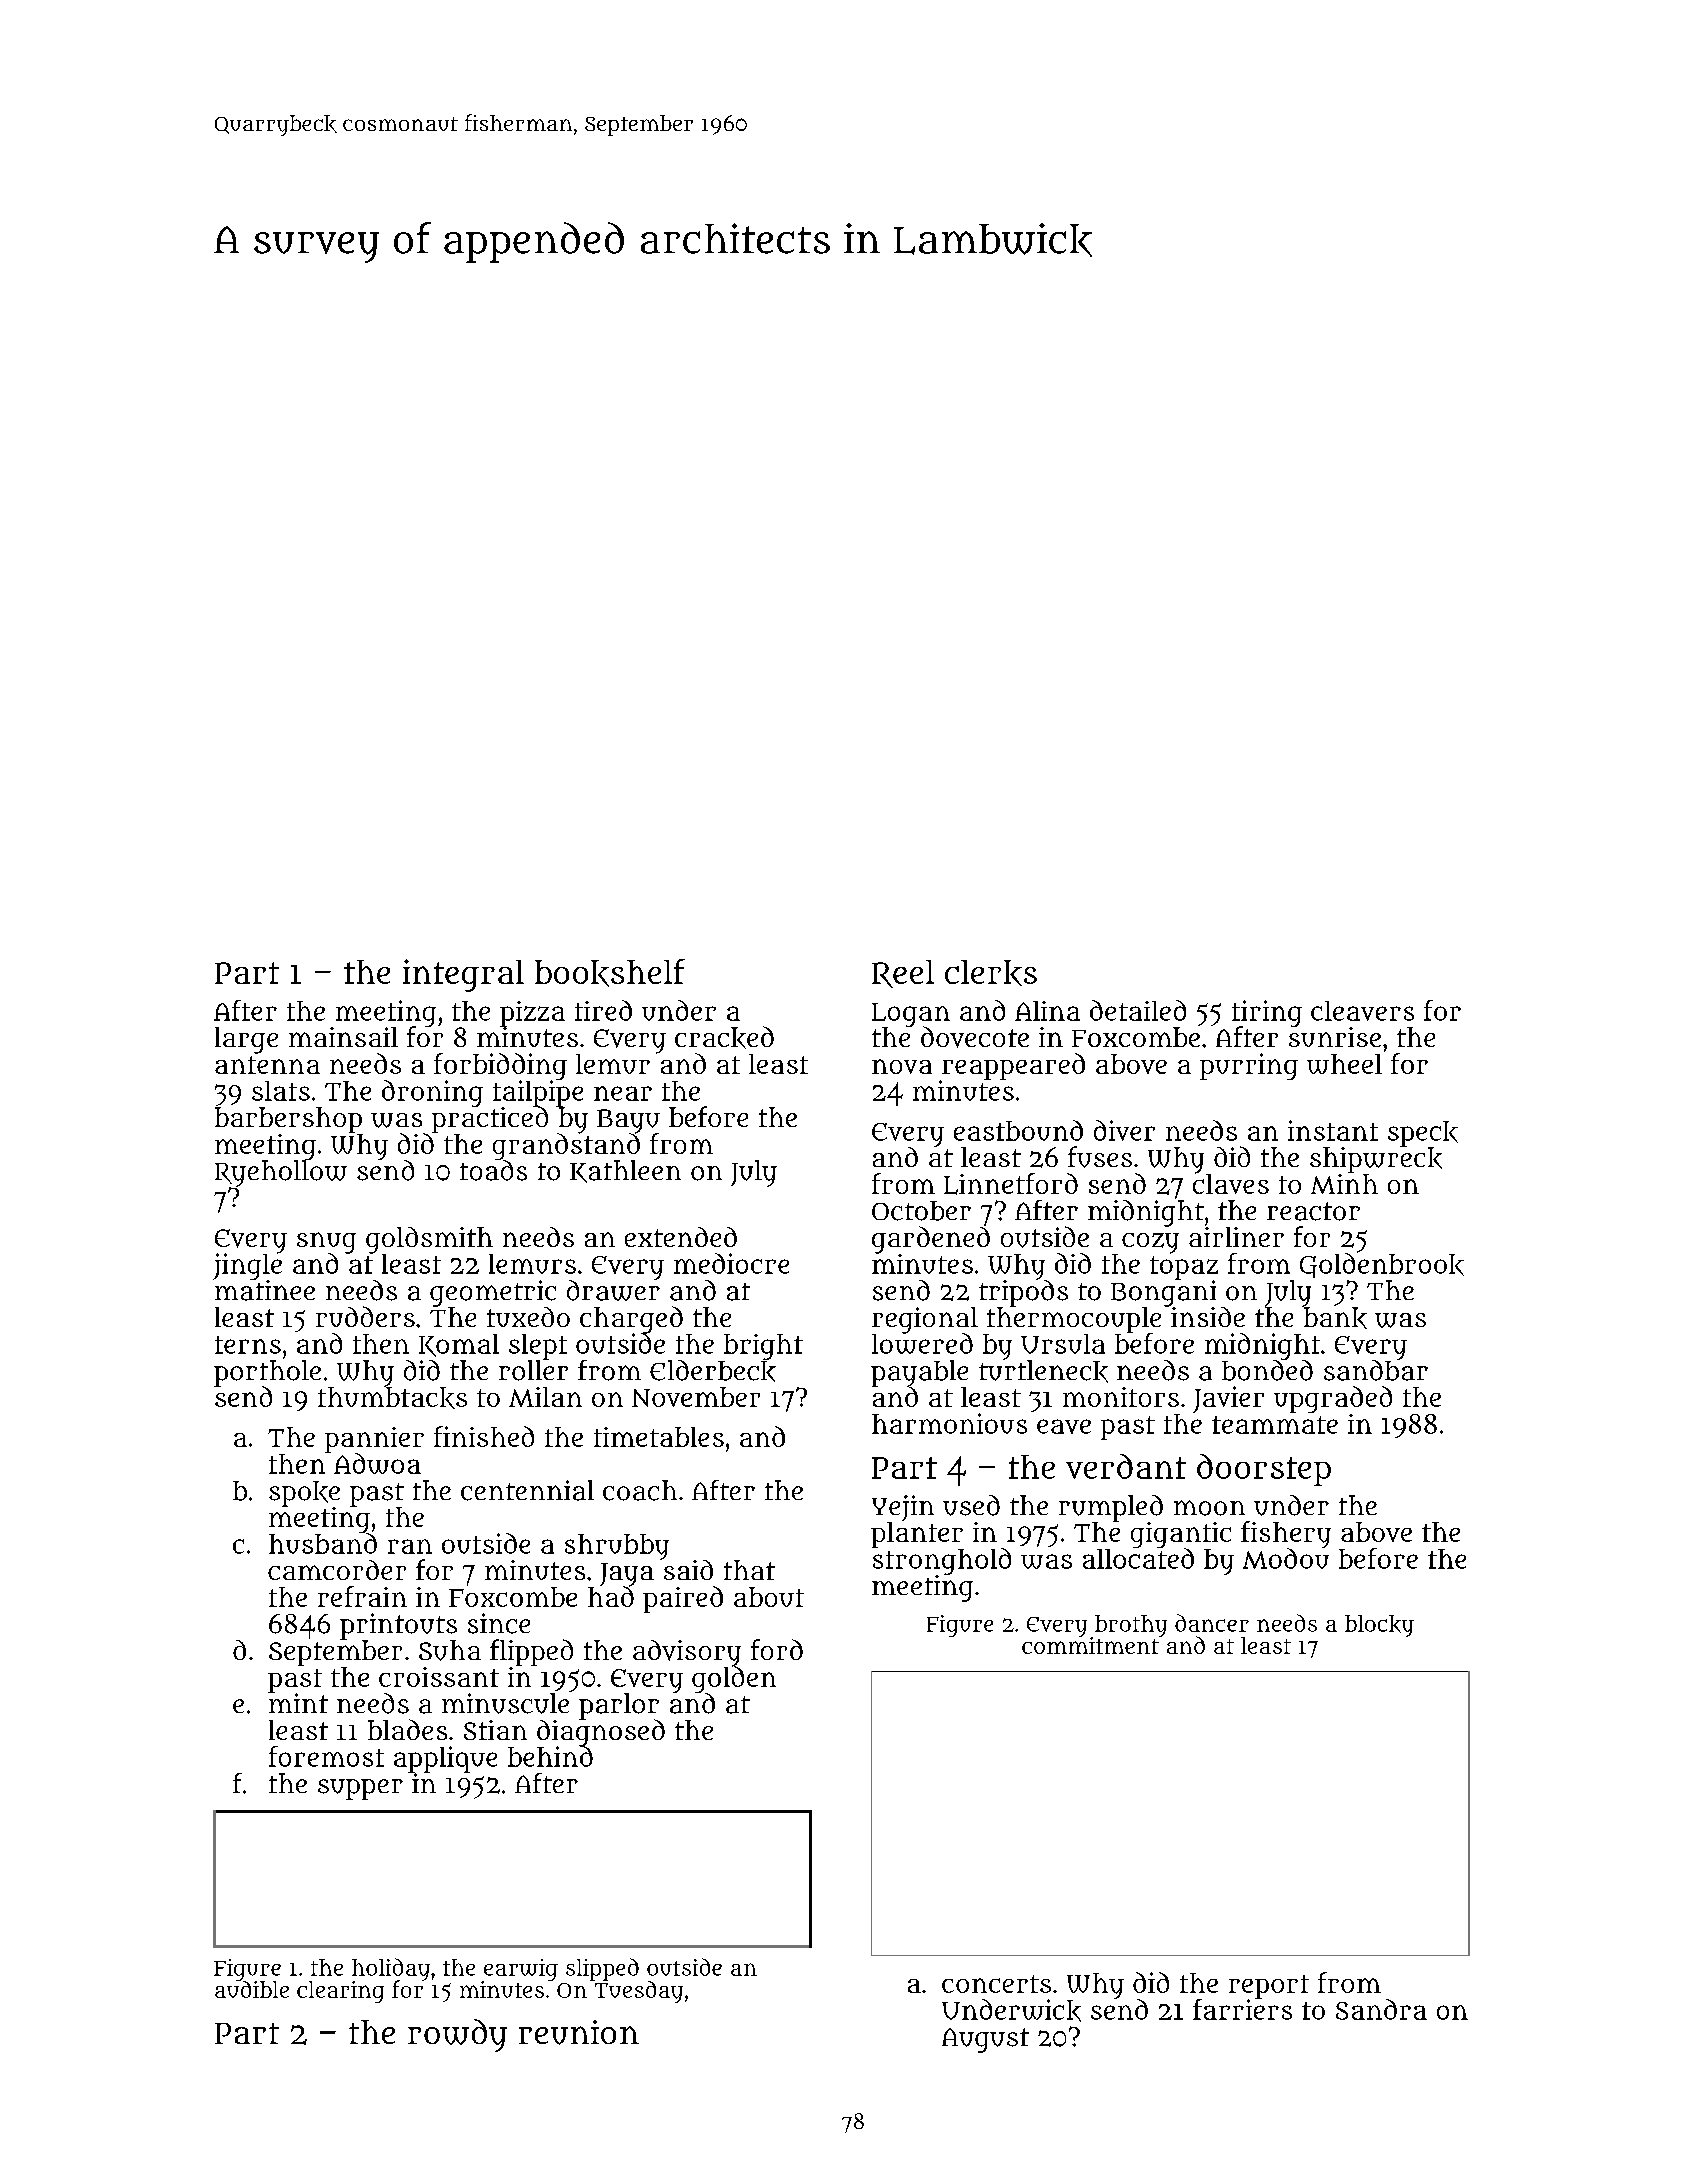 The height and width of the document is (2178, 1683). What do you see at coordinates (1376, 1370) in the document?
I see `sandbar` at bounding box center [1376, 1370].
